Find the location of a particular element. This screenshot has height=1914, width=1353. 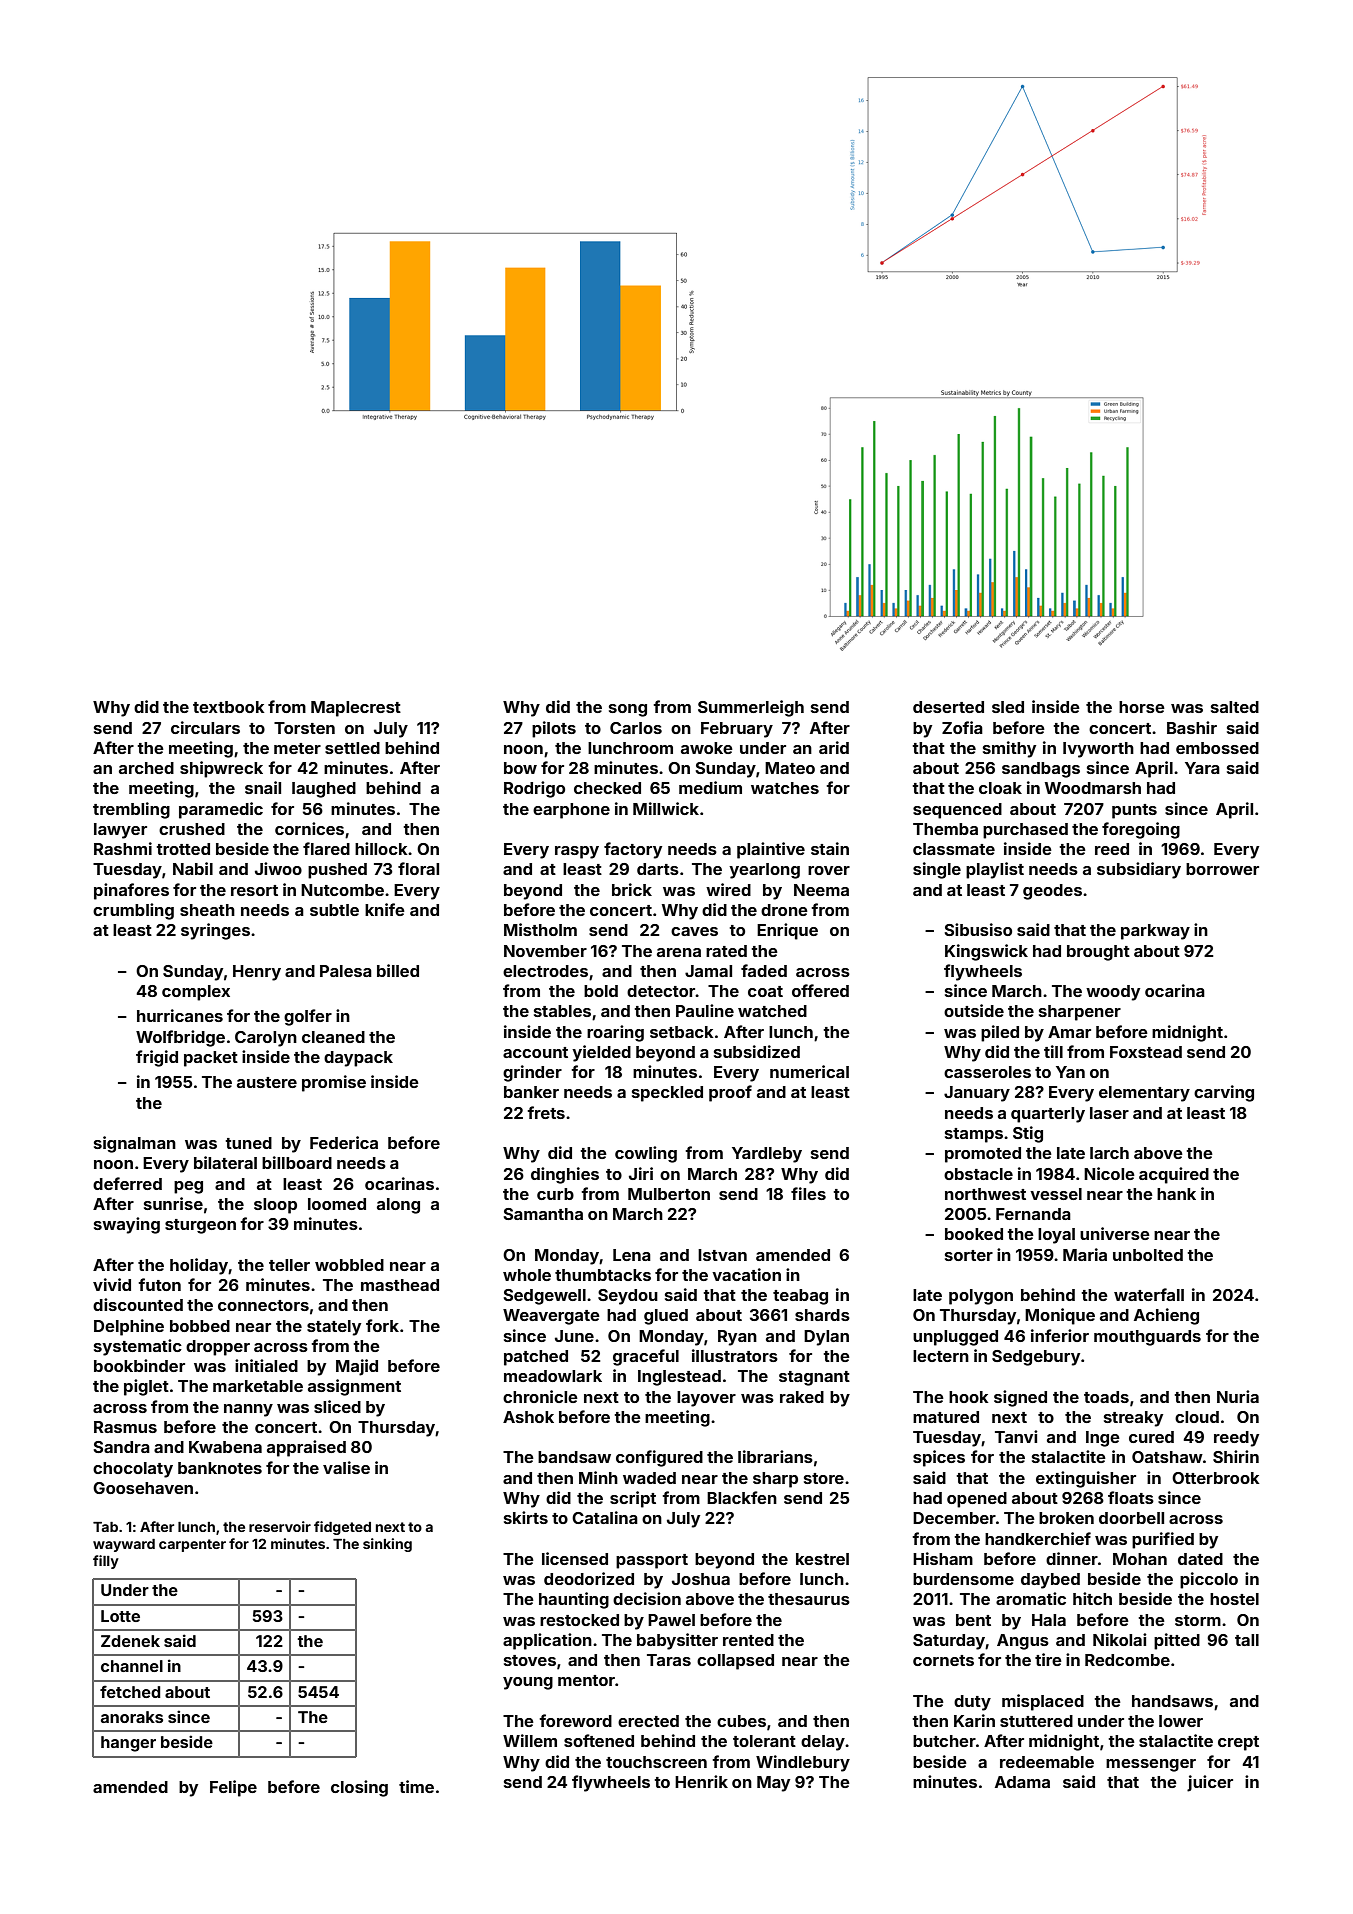

Maplecrest is located at coordinates (356, 709).
